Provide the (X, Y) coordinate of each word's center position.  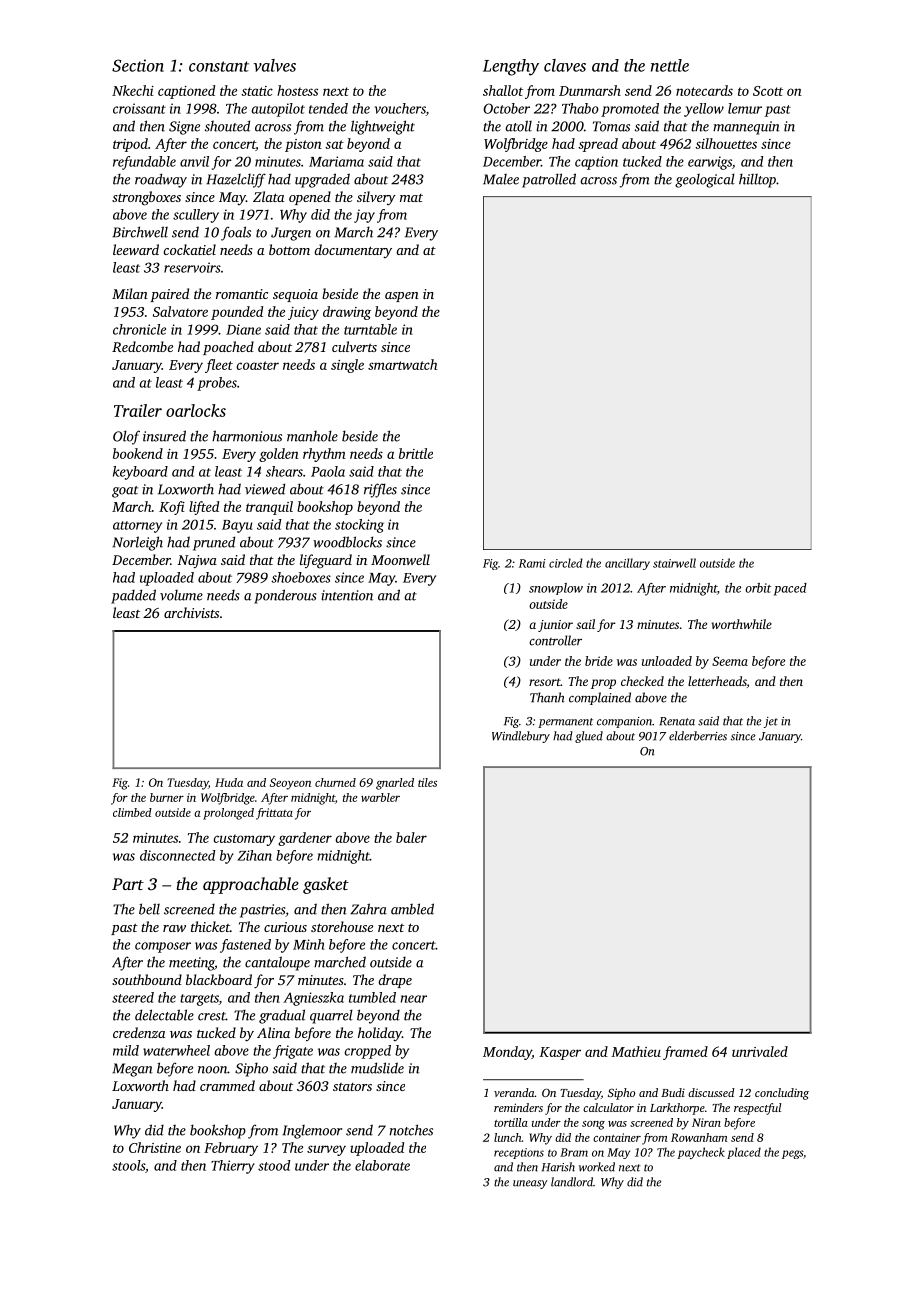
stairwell (674, 563)
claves (565, 65)
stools (128, 1165)
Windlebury (521, 737)
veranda (514, 1092)
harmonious (247, 436)
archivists (191, 612)
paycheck (701, 1153)
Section (138, 65)
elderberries (698, 736)
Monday (507, 1053)
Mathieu (636, 1051)
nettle (670, 65)
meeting (192, 964)
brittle (416, 453)
